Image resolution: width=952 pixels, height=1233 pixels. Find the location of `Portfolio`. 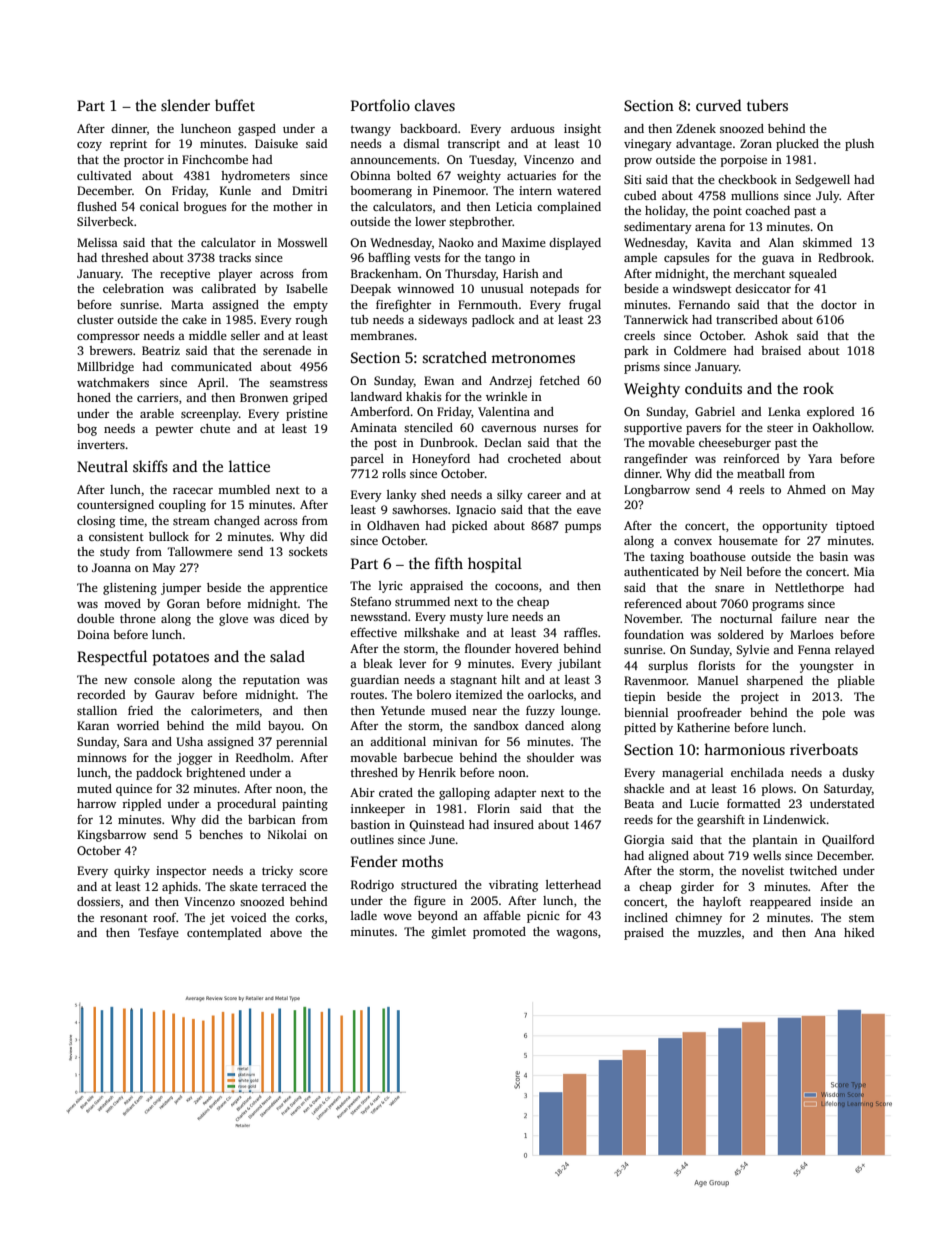

Portfolio is located at coordinates (380, 105).
